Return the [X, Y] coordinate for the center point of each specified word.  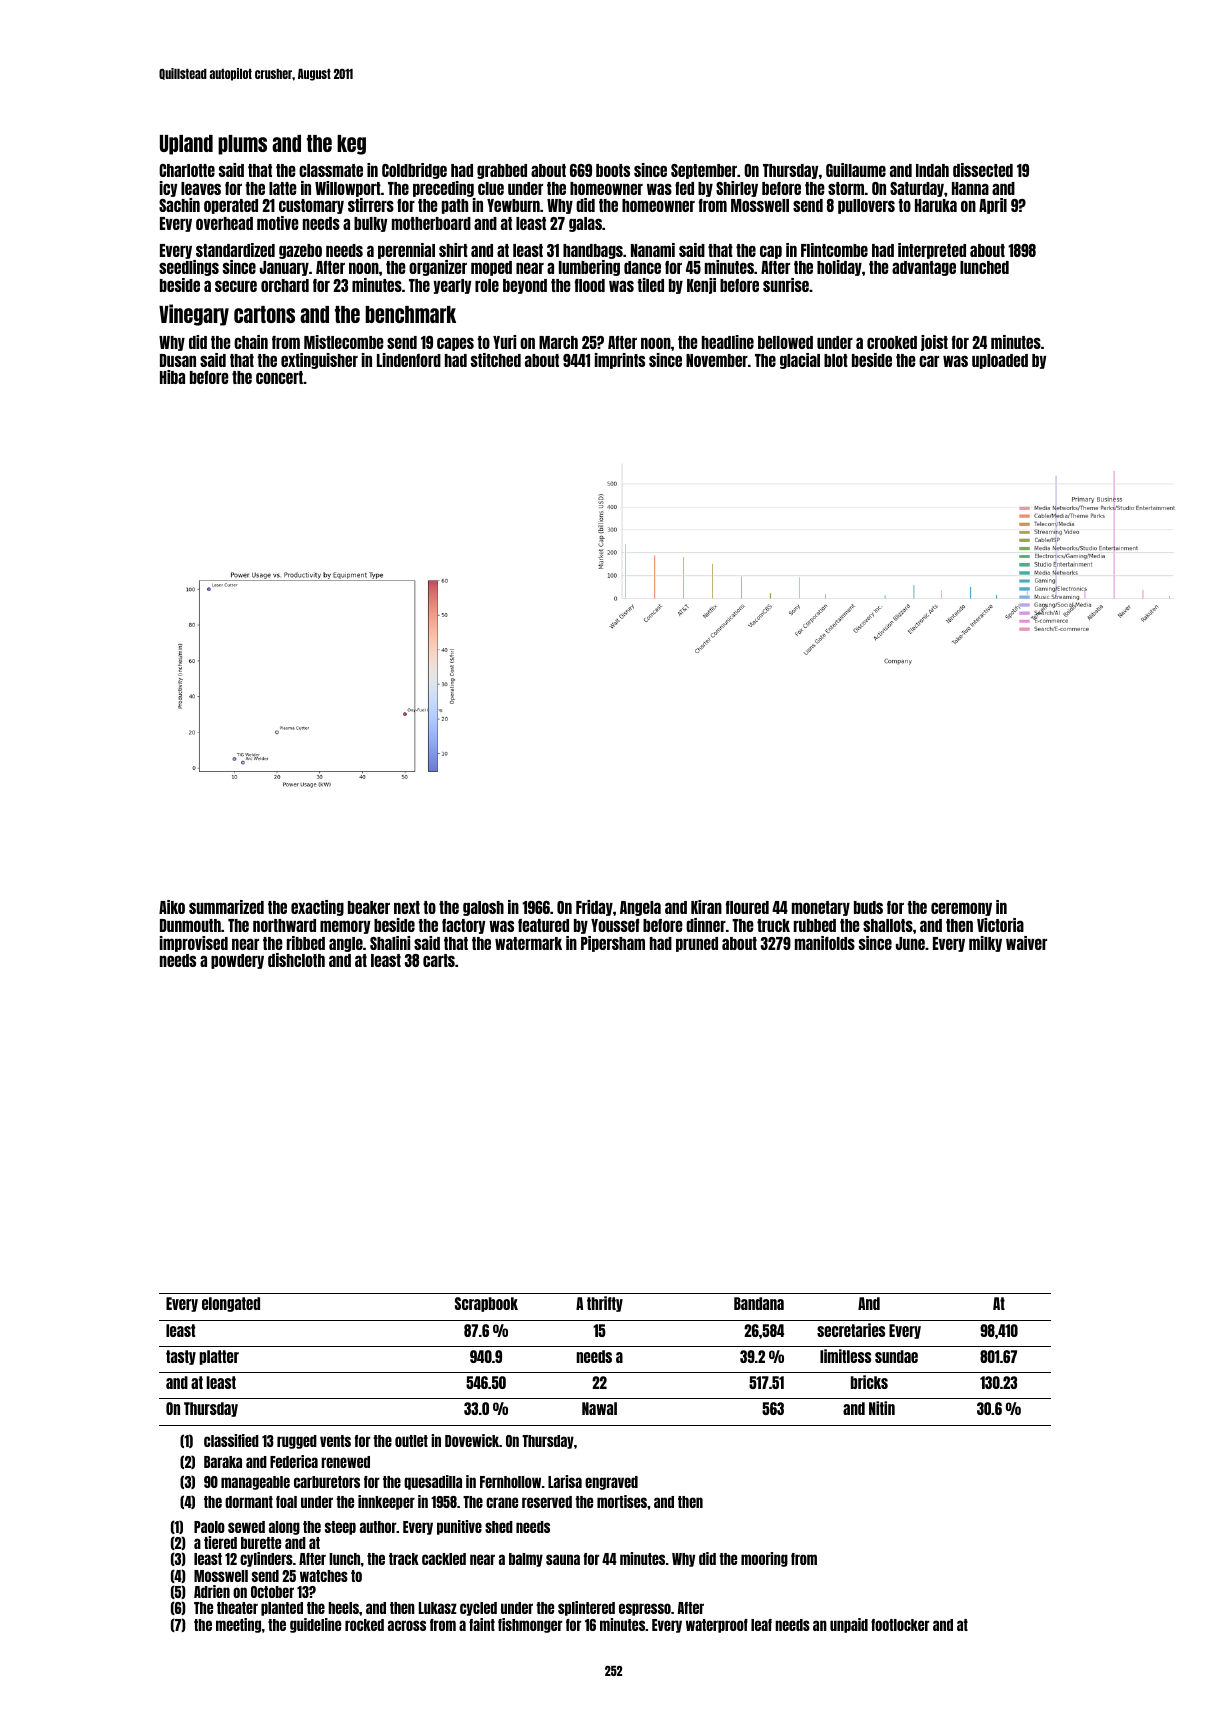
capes [455, 344]
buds [868, 907]
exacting [317, 908]
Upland [186, 145]
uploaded [1000, 361]
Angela [640, 908]
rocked [364, 1625]
